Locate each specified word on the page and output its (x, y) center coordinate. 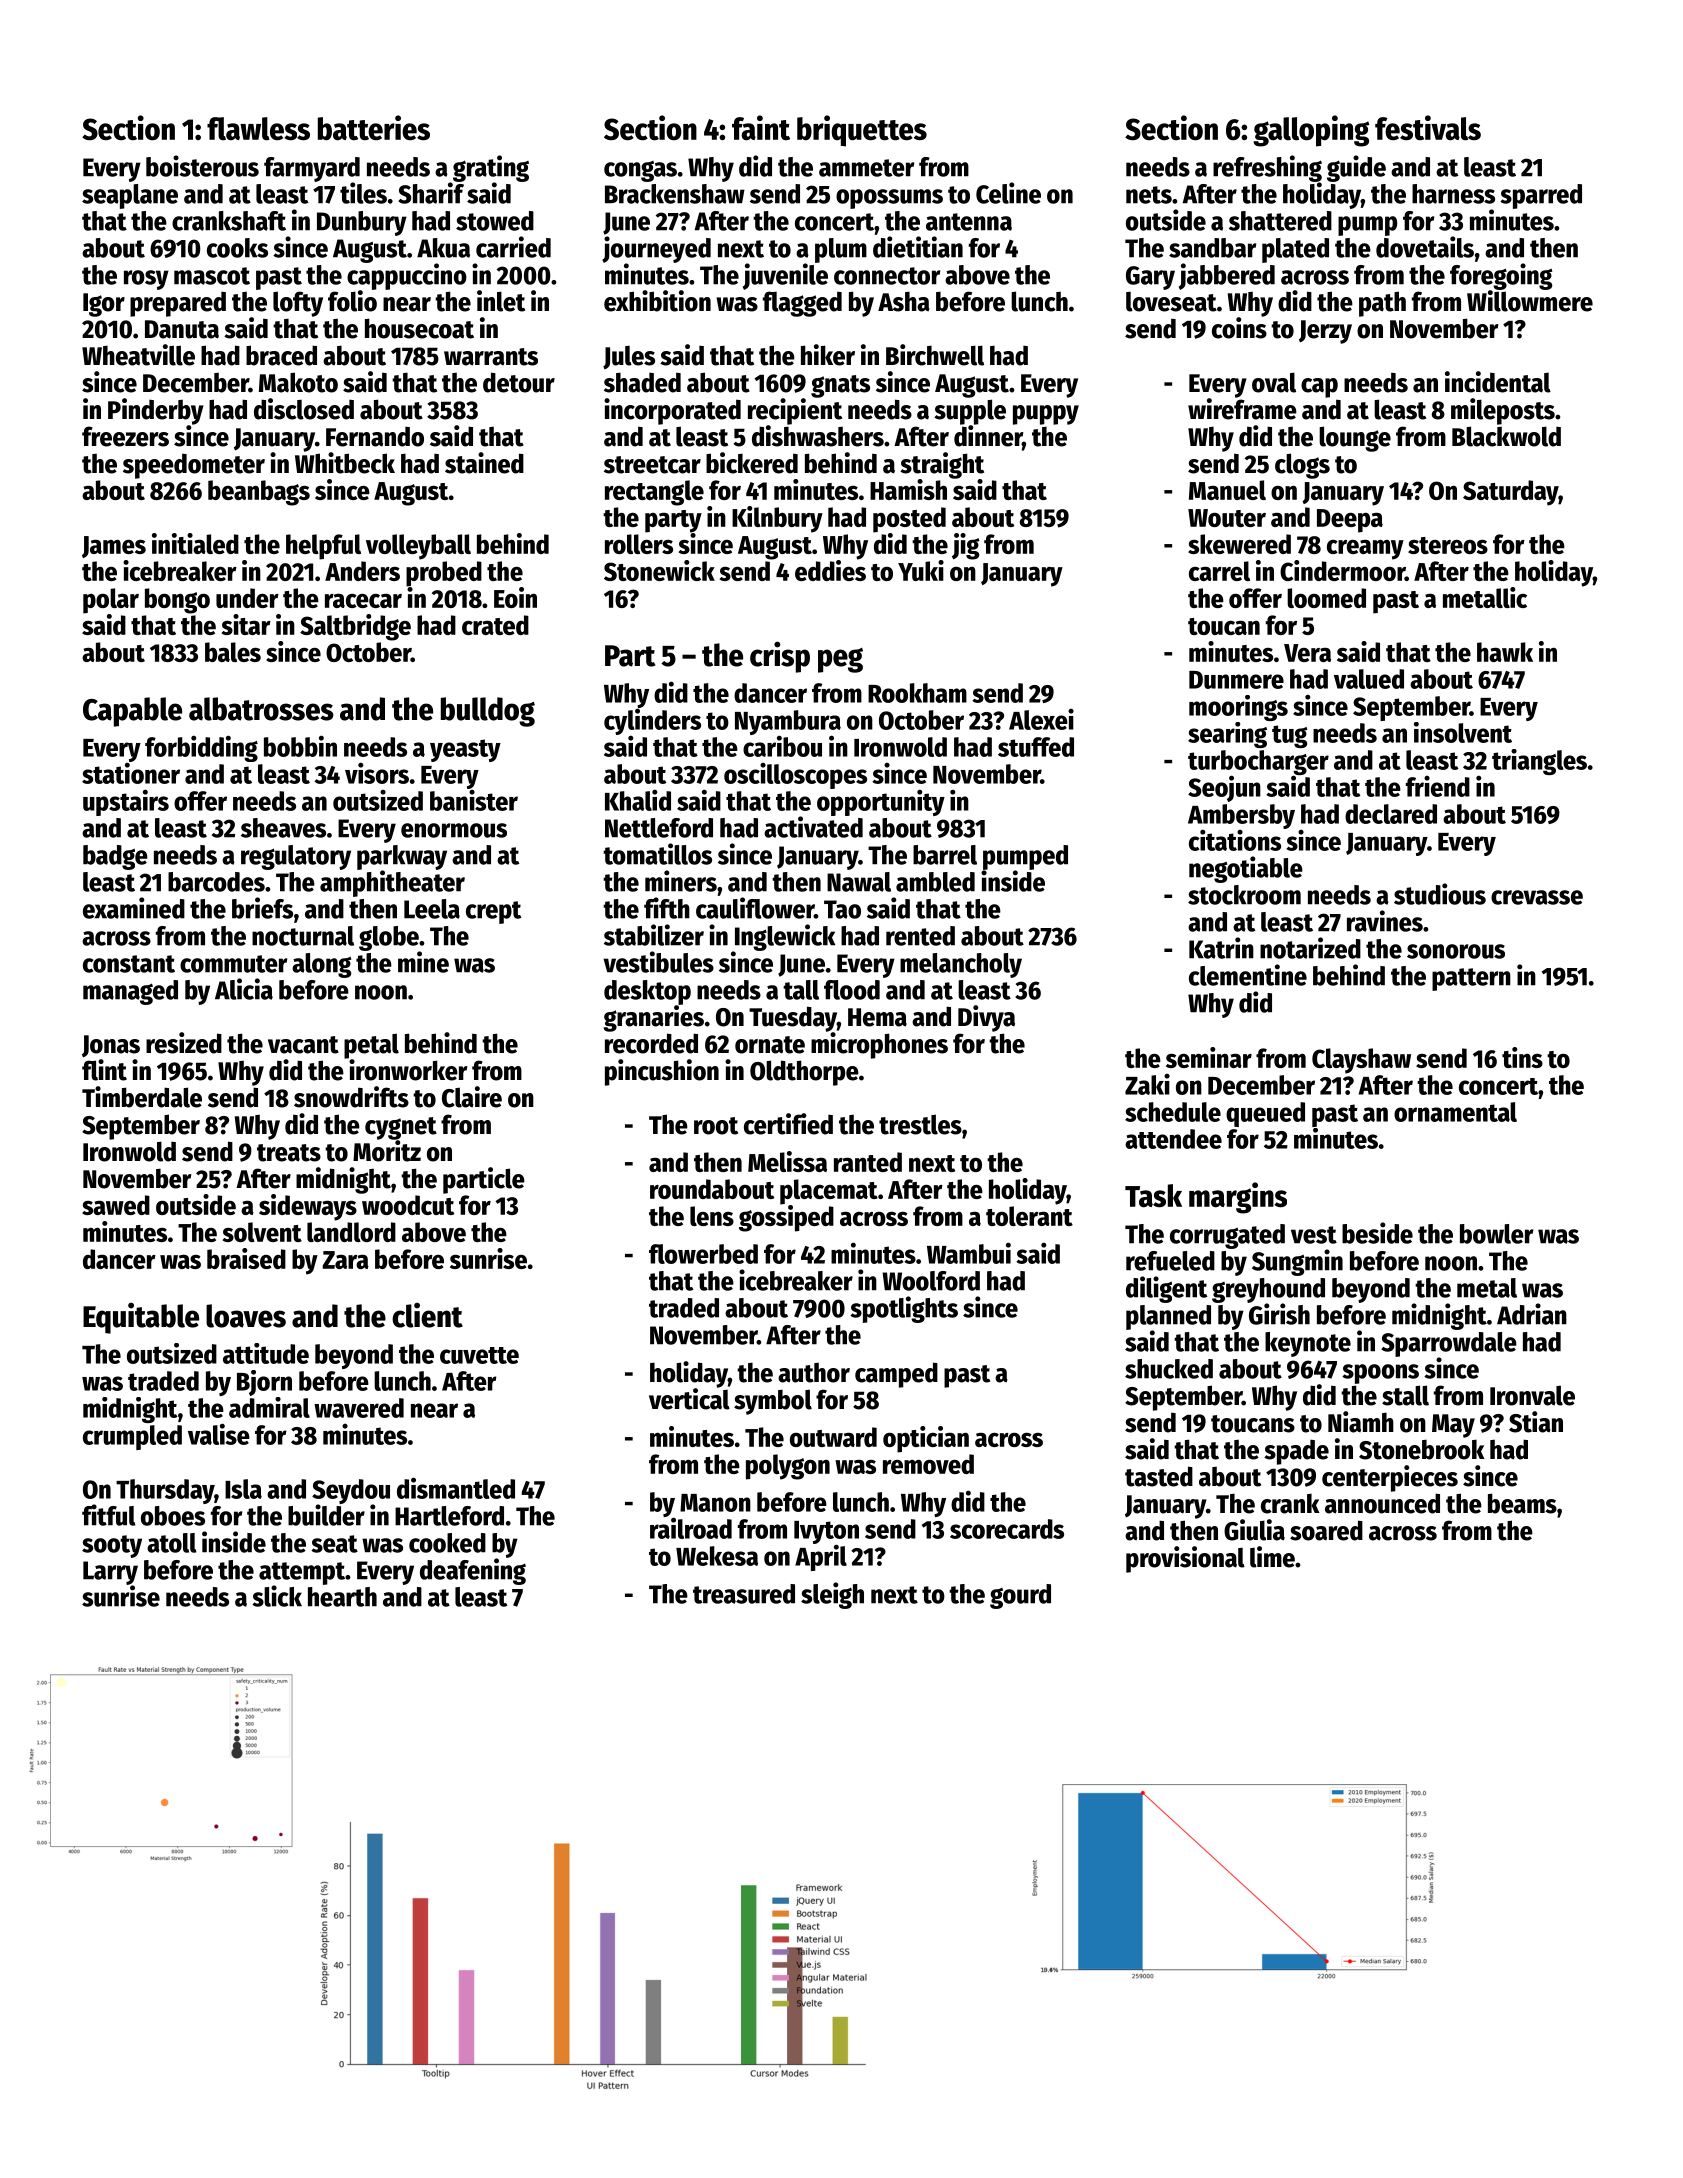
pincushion (662, 1072)
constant (129, 964)
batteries (374, 128)
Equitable (141, 1318)
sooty (112, 1546)
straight (942, 465)
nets (1149, 195)
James (114, 547)
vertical (689, 1399)
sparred (1541, 196)
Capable (132, 712)
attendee (1173, 1139)
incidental (1498, 382)
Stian (1536, 1422)
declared (1391, 814)
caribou (782, 746)
